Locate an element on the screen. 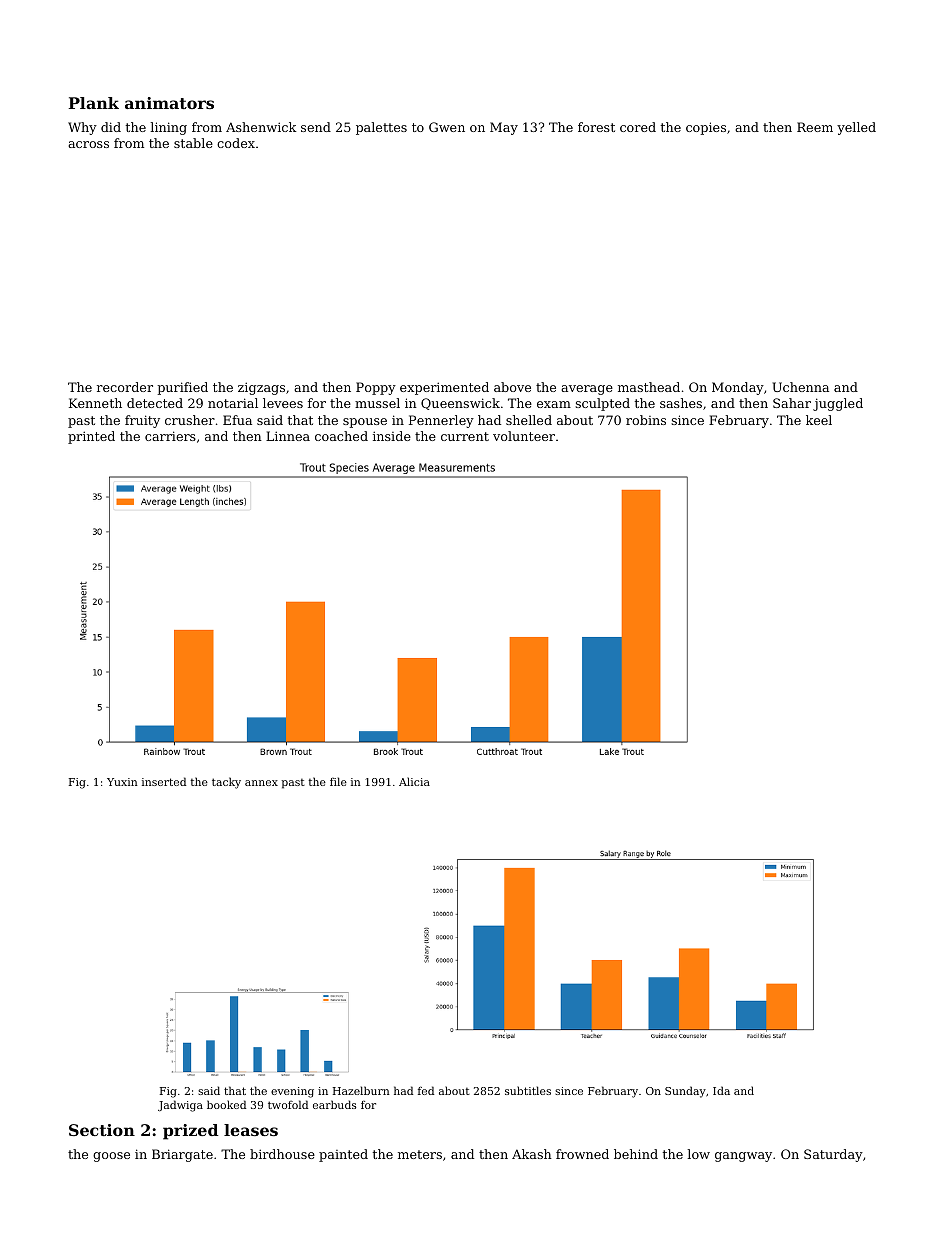 This screenshot has height=1233, width=952. birdhouse is located at coordinates (282, 1154).
